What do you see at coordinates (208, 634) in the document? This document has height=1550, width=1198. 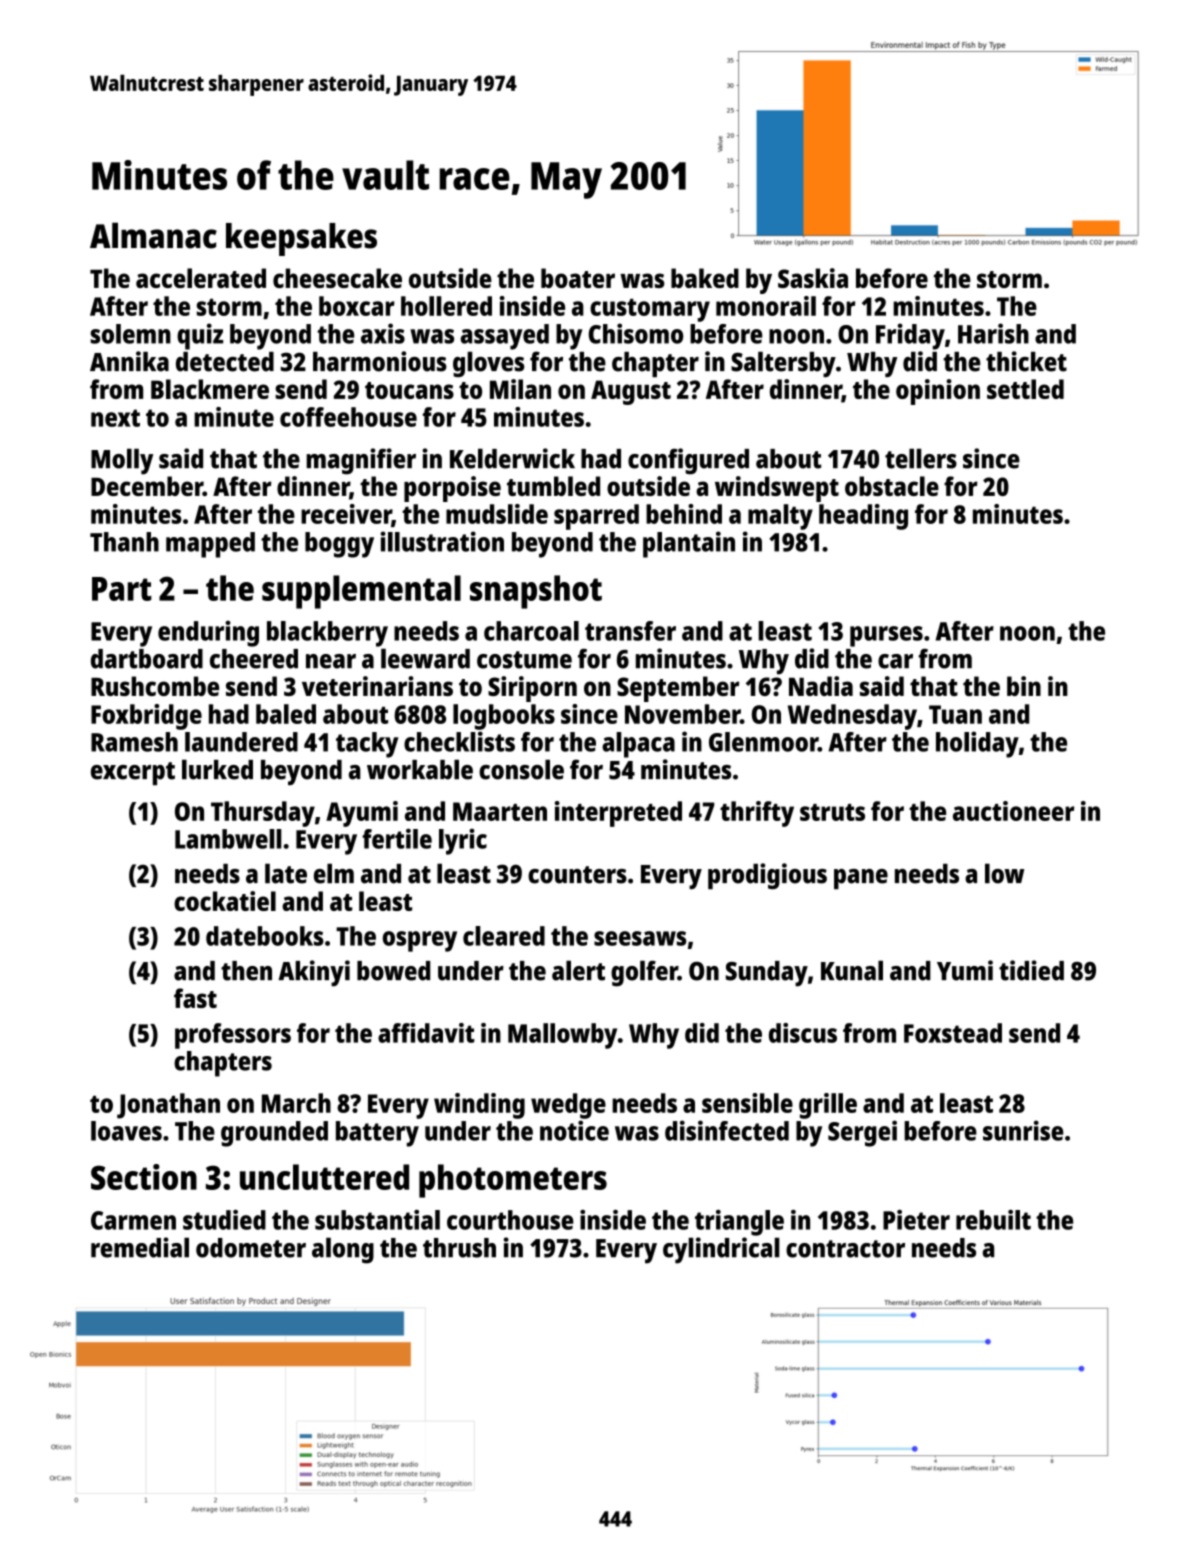 I see `enduring` at bounding box center [208, 634].
